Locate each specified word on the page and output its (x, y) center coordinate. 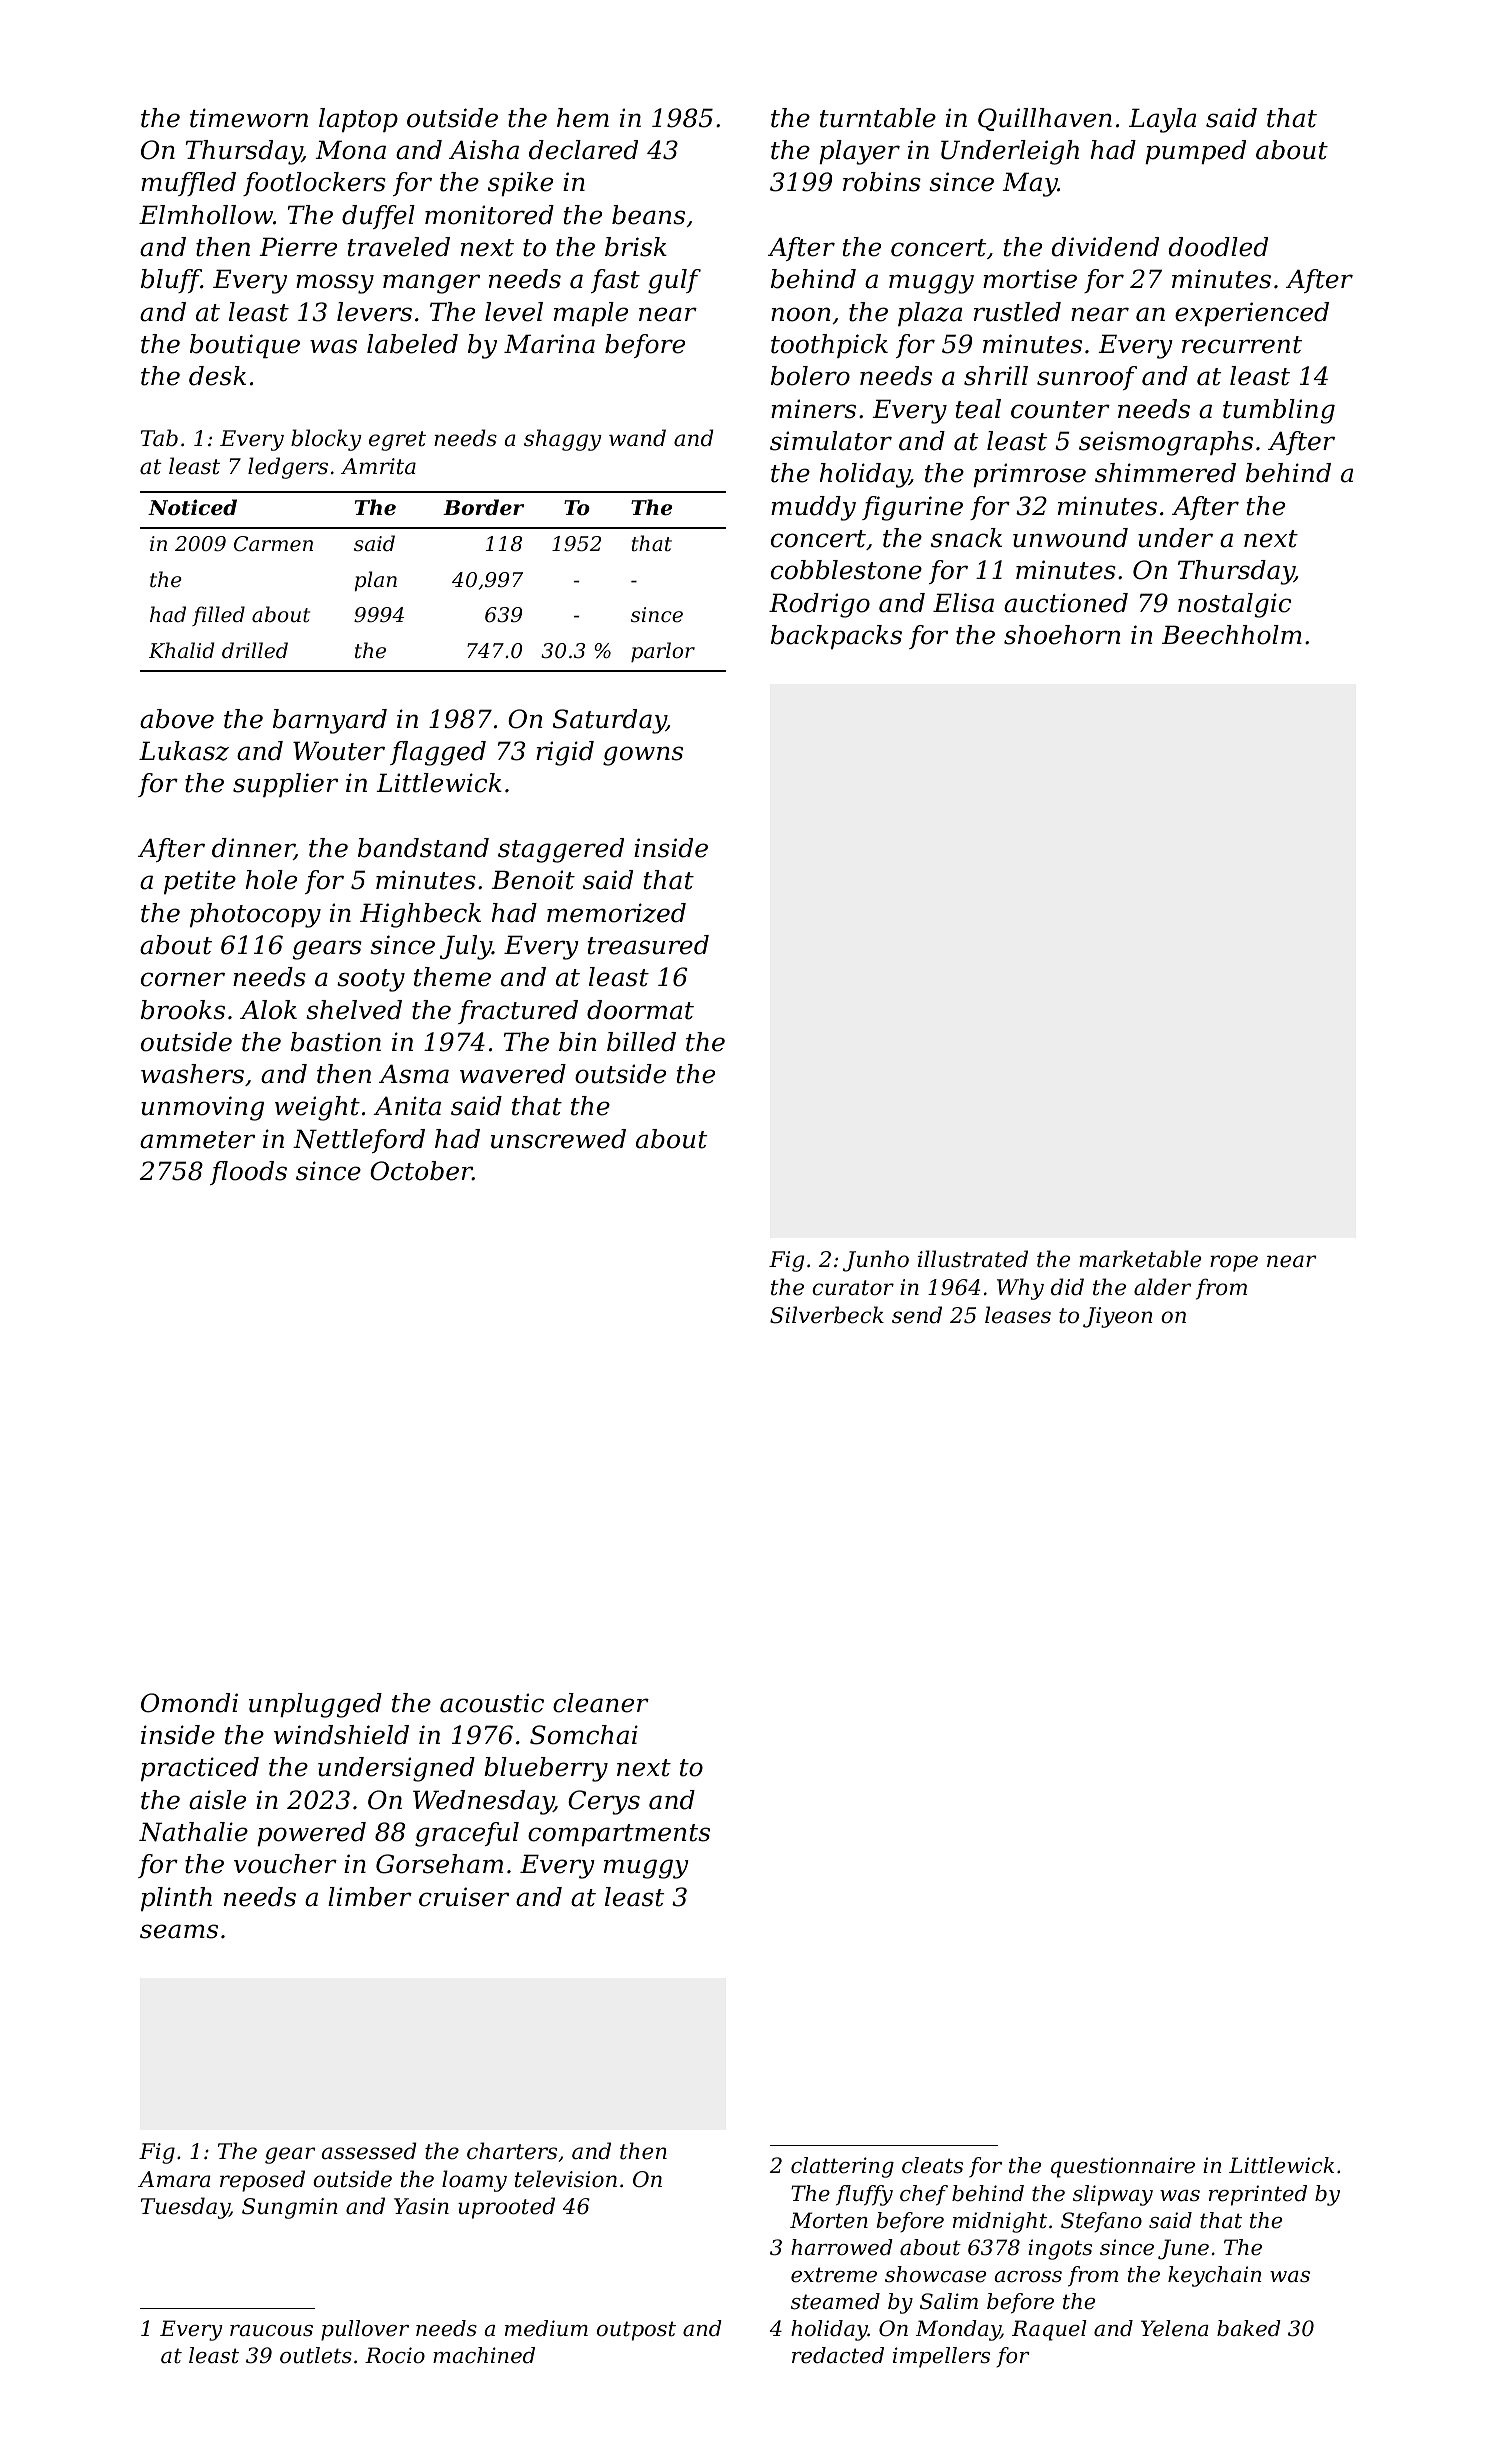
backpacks (836, 637)
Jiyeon (1118, 1317)
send (917, 1315)
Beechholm (1232, 635)
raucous (271, 2331)
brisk (636, 247)
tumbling (1279, 411)
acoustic (492, 1703)
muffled (188, 184)
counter (1060, 410)
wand (637, 438)
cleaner (601, 1703)
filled (218, 616)
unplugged (315, 1705)
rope (1234, 1263)
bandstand (423, 848)
